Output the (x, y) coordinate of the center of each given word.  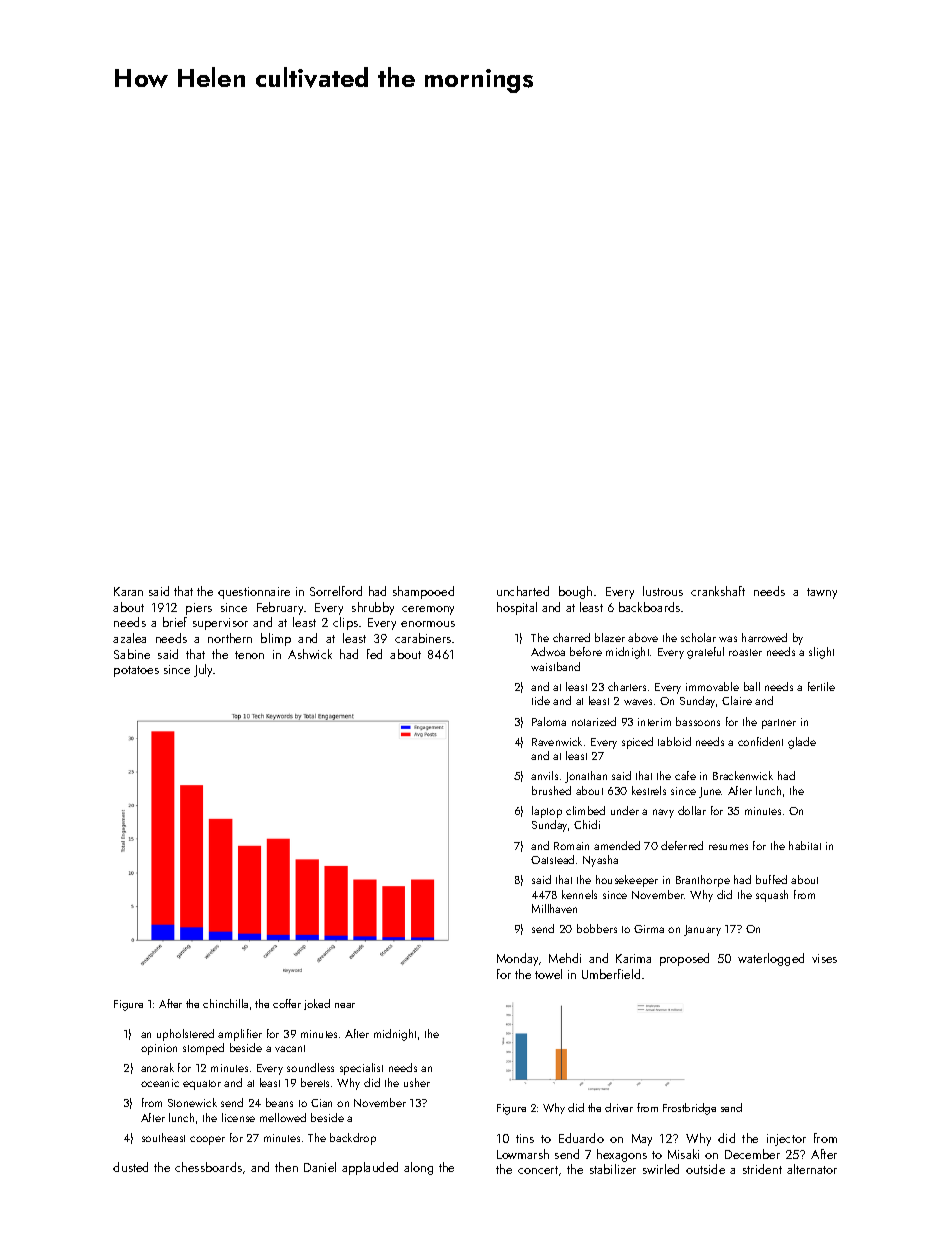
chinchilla (225, 1003)
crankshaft (718, 591)
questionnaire (254, 593)
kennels (579, 894)
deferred (682, 845)
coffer (287, 1003)
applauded (370, 1168)
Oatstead (552, 859)
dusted (130, 1167)
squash (772, 896)
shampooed (423, 592)
